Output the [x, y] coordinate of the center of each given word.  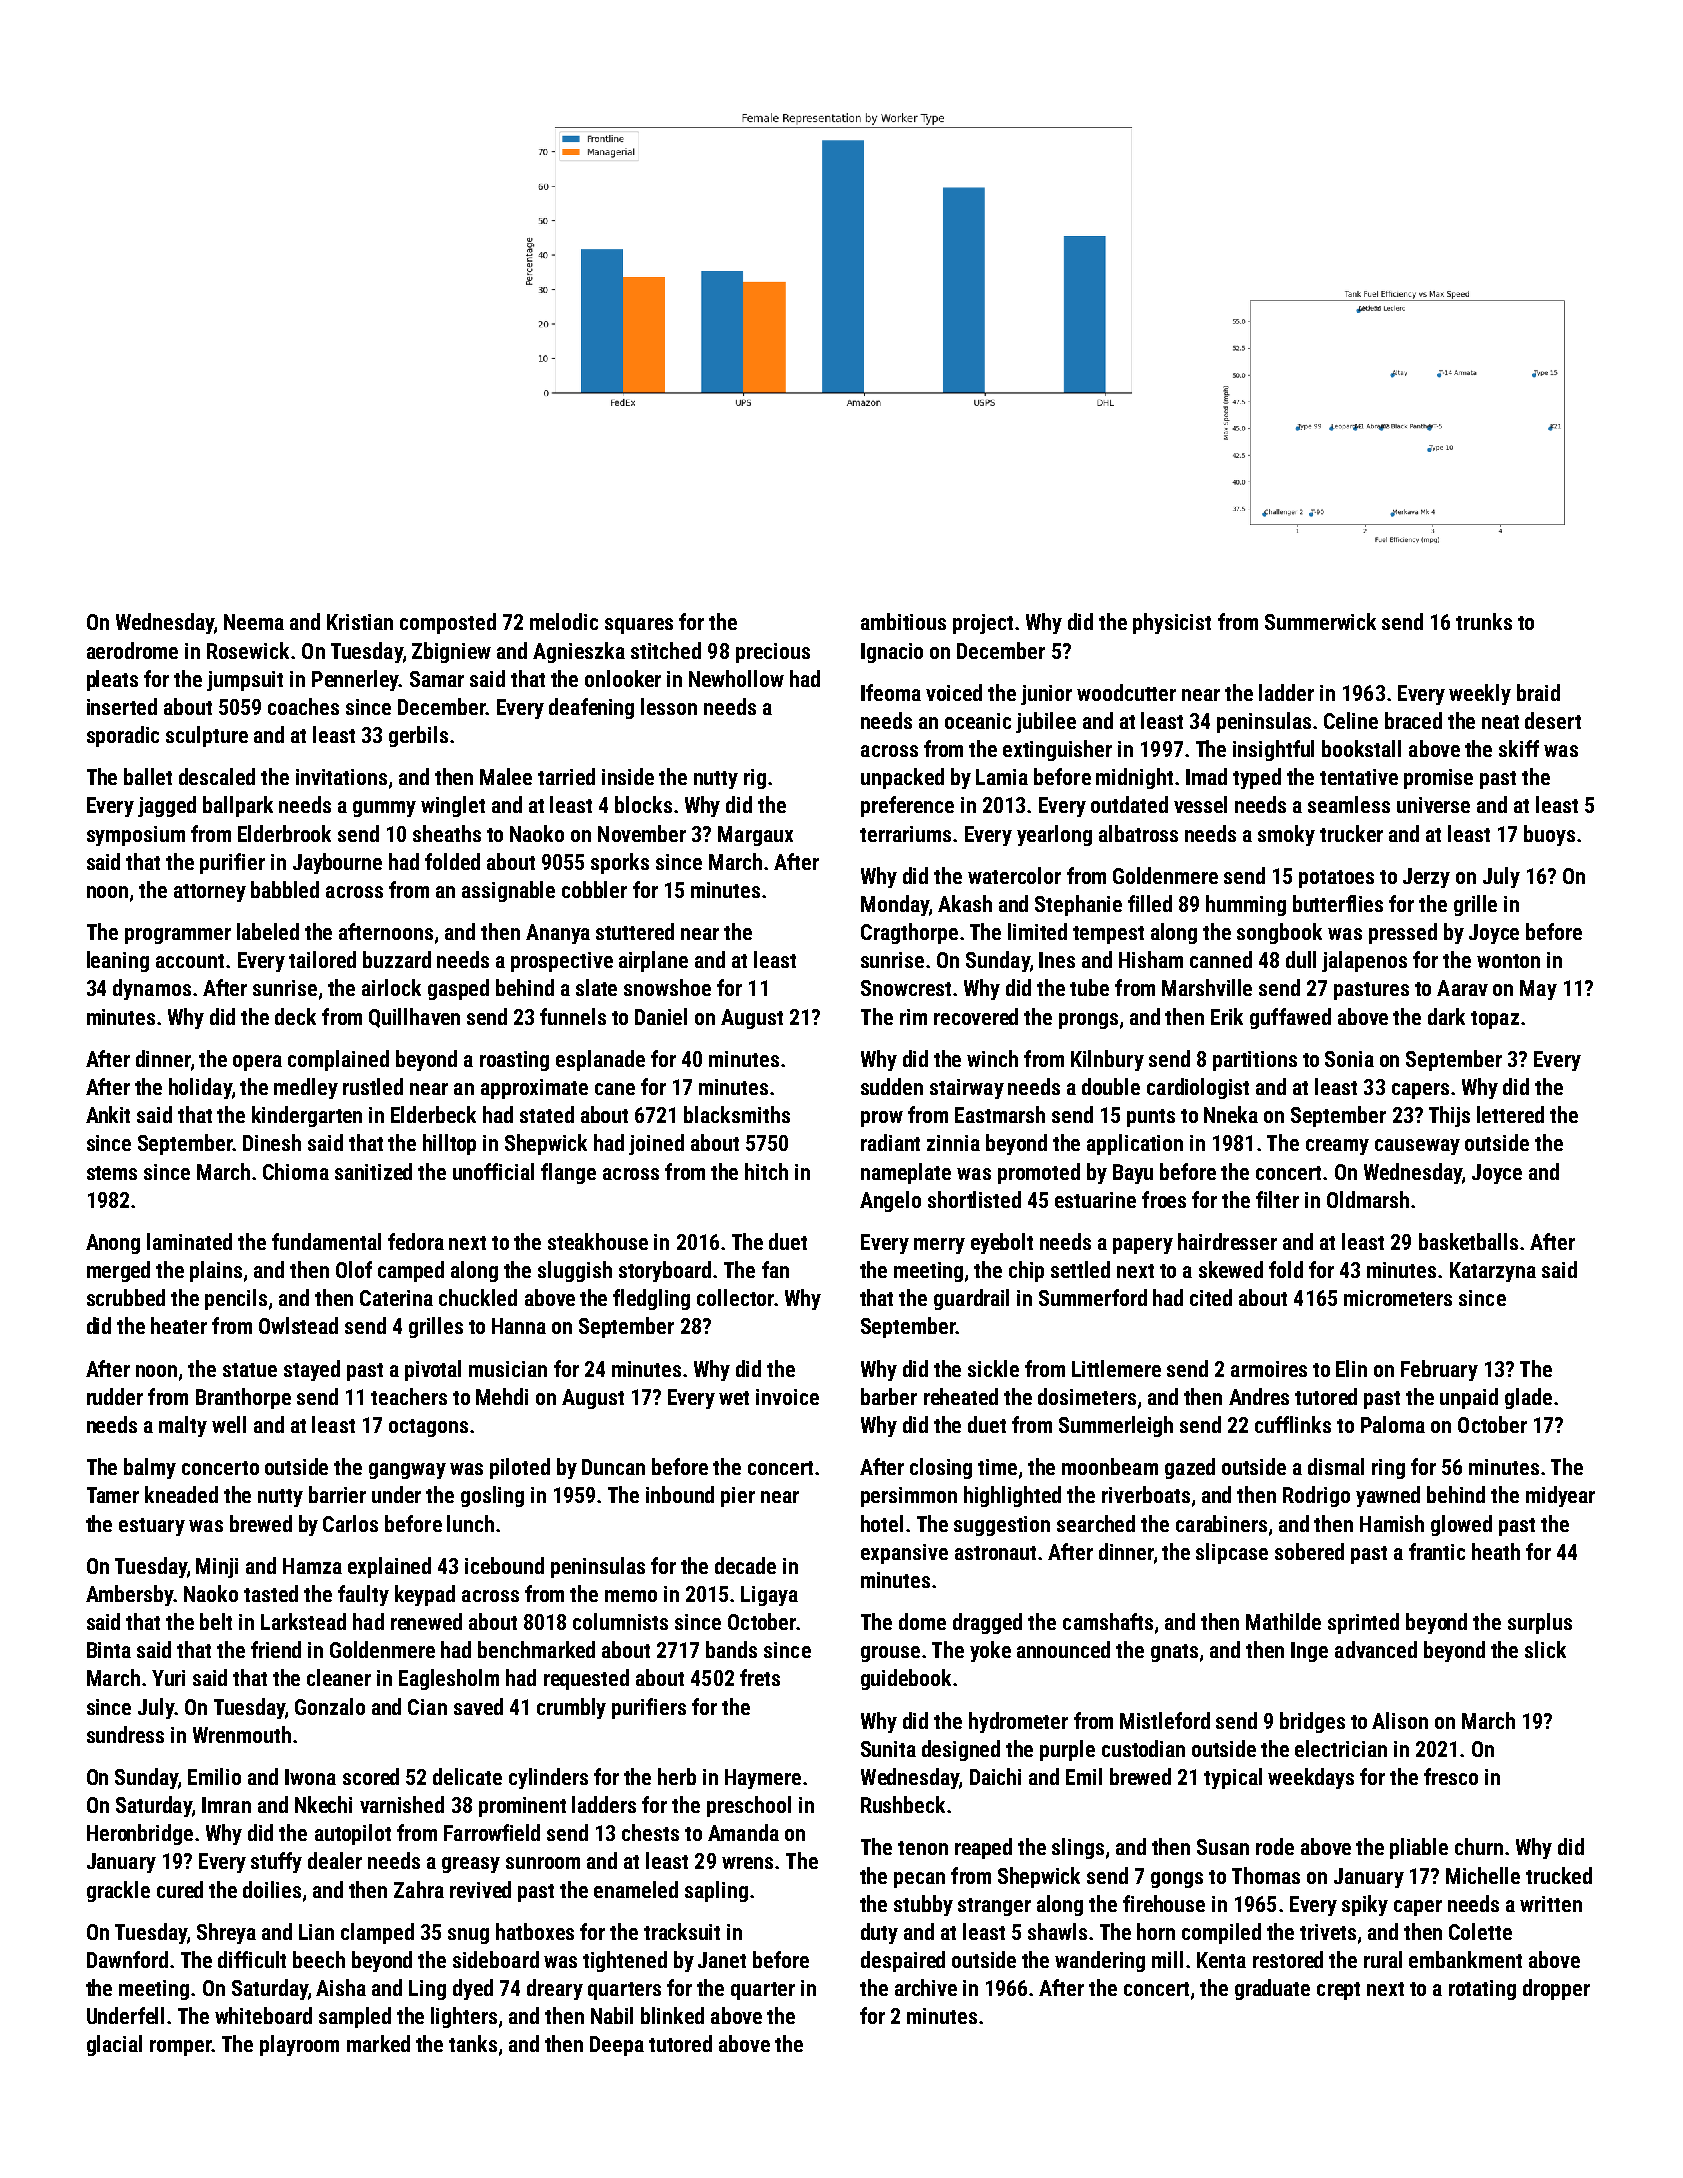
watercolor [1014, 875]
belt [216, 1621]
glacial [114, 2045]
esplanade [600, 1060]
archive [926, 1987]
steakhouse [598, 1241]
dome [922, 1621]
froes [1164, 1199]
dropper [1556, 1989]
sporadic [123, 736]
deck [295, 1016]
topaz [1495, 1020]
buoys [1549, 835]
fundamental [326, 1241]
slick [1545, 1649]
